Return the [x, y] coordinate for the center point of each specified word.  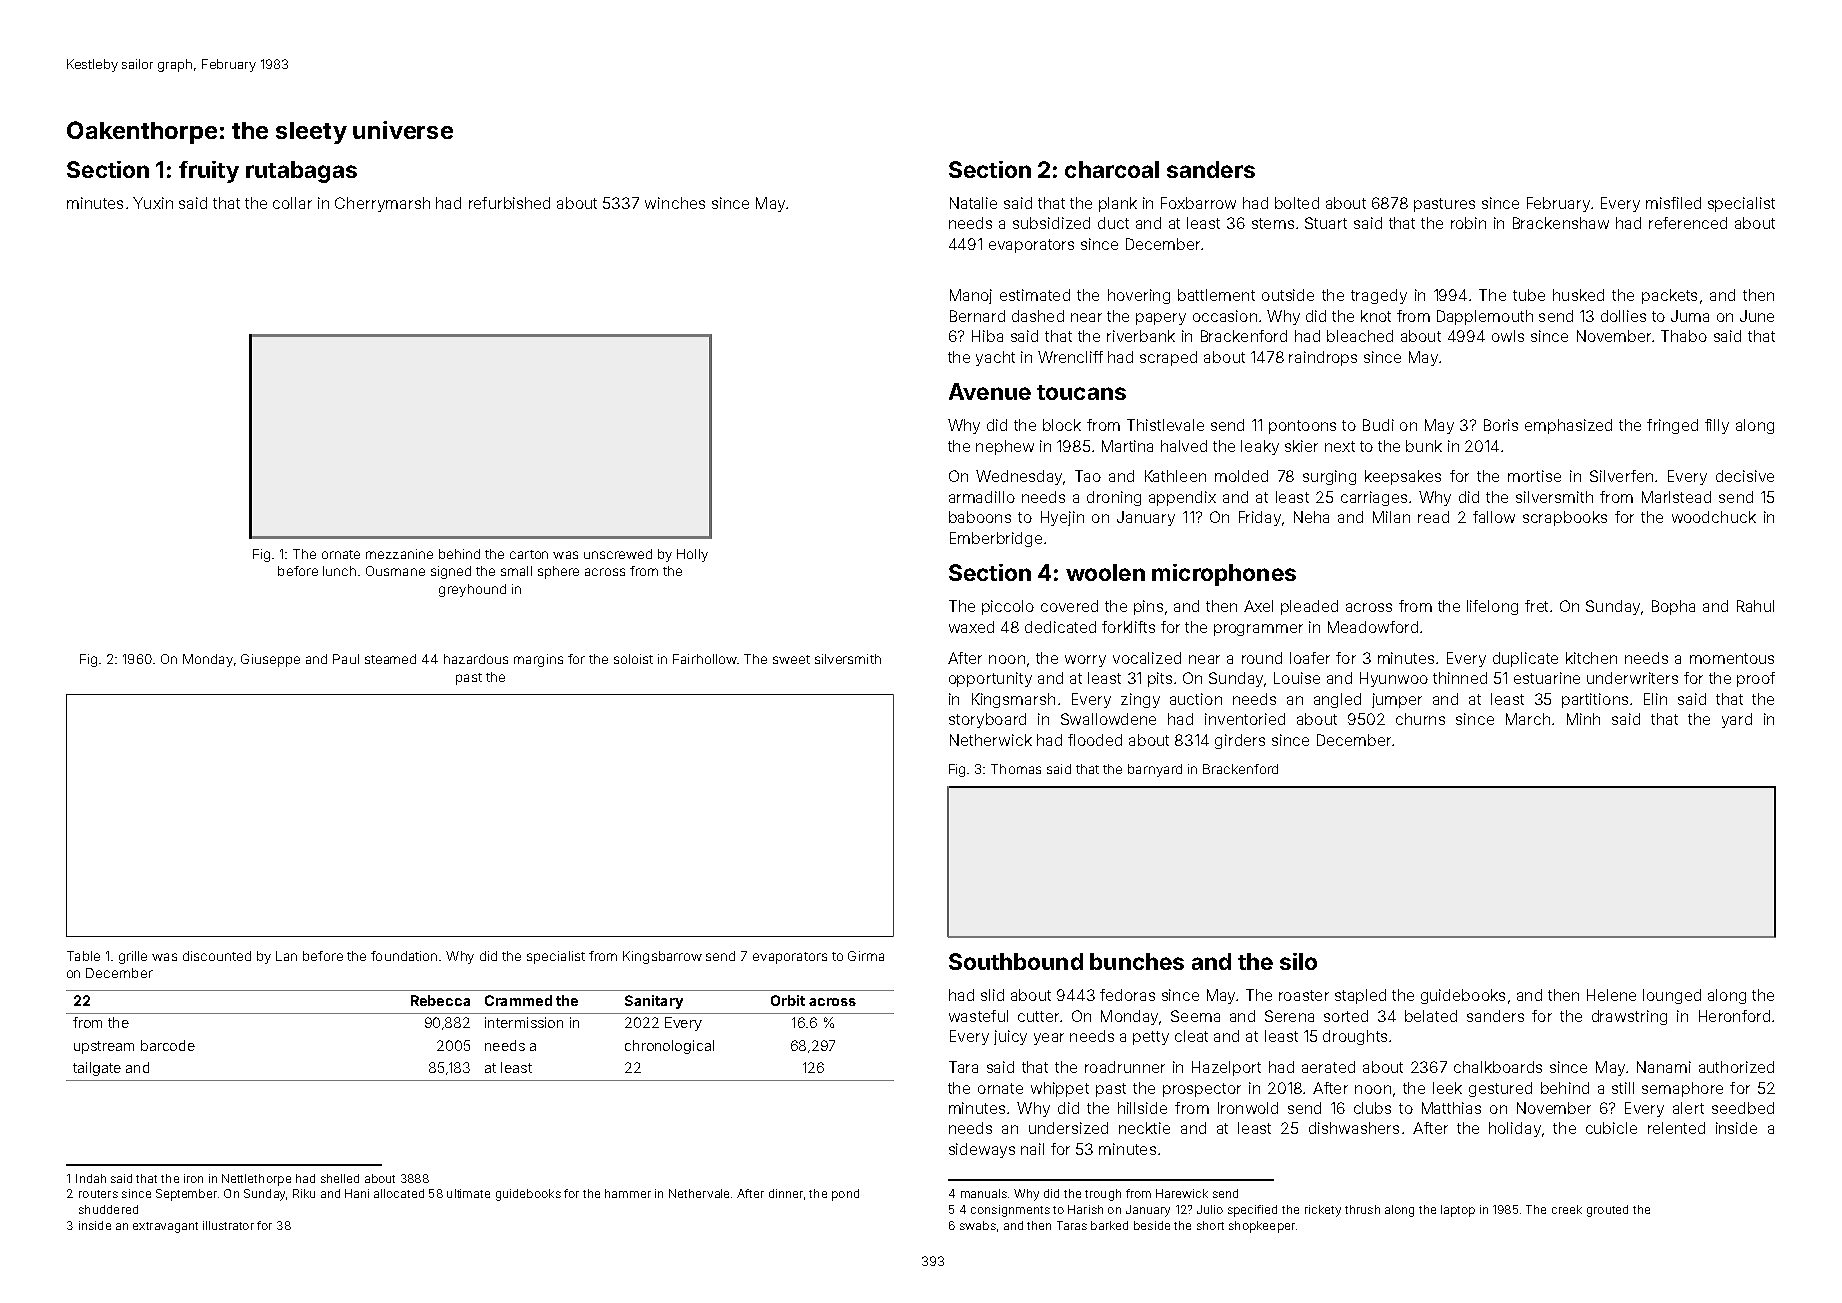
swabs [978, 1225]
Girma [866, 956]
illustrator [228, 1225]
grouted [1607, 1211]
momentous [1732, 658]
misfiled [1673, 203]
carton [529, 554]
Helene [1611, 995]
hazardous [476, 659]
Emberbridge [996, 539]
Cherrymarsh [382, 204]
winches [675, 203]
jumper [1397, 700]
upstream [104, 1047]
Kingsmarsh [1013, 700]
